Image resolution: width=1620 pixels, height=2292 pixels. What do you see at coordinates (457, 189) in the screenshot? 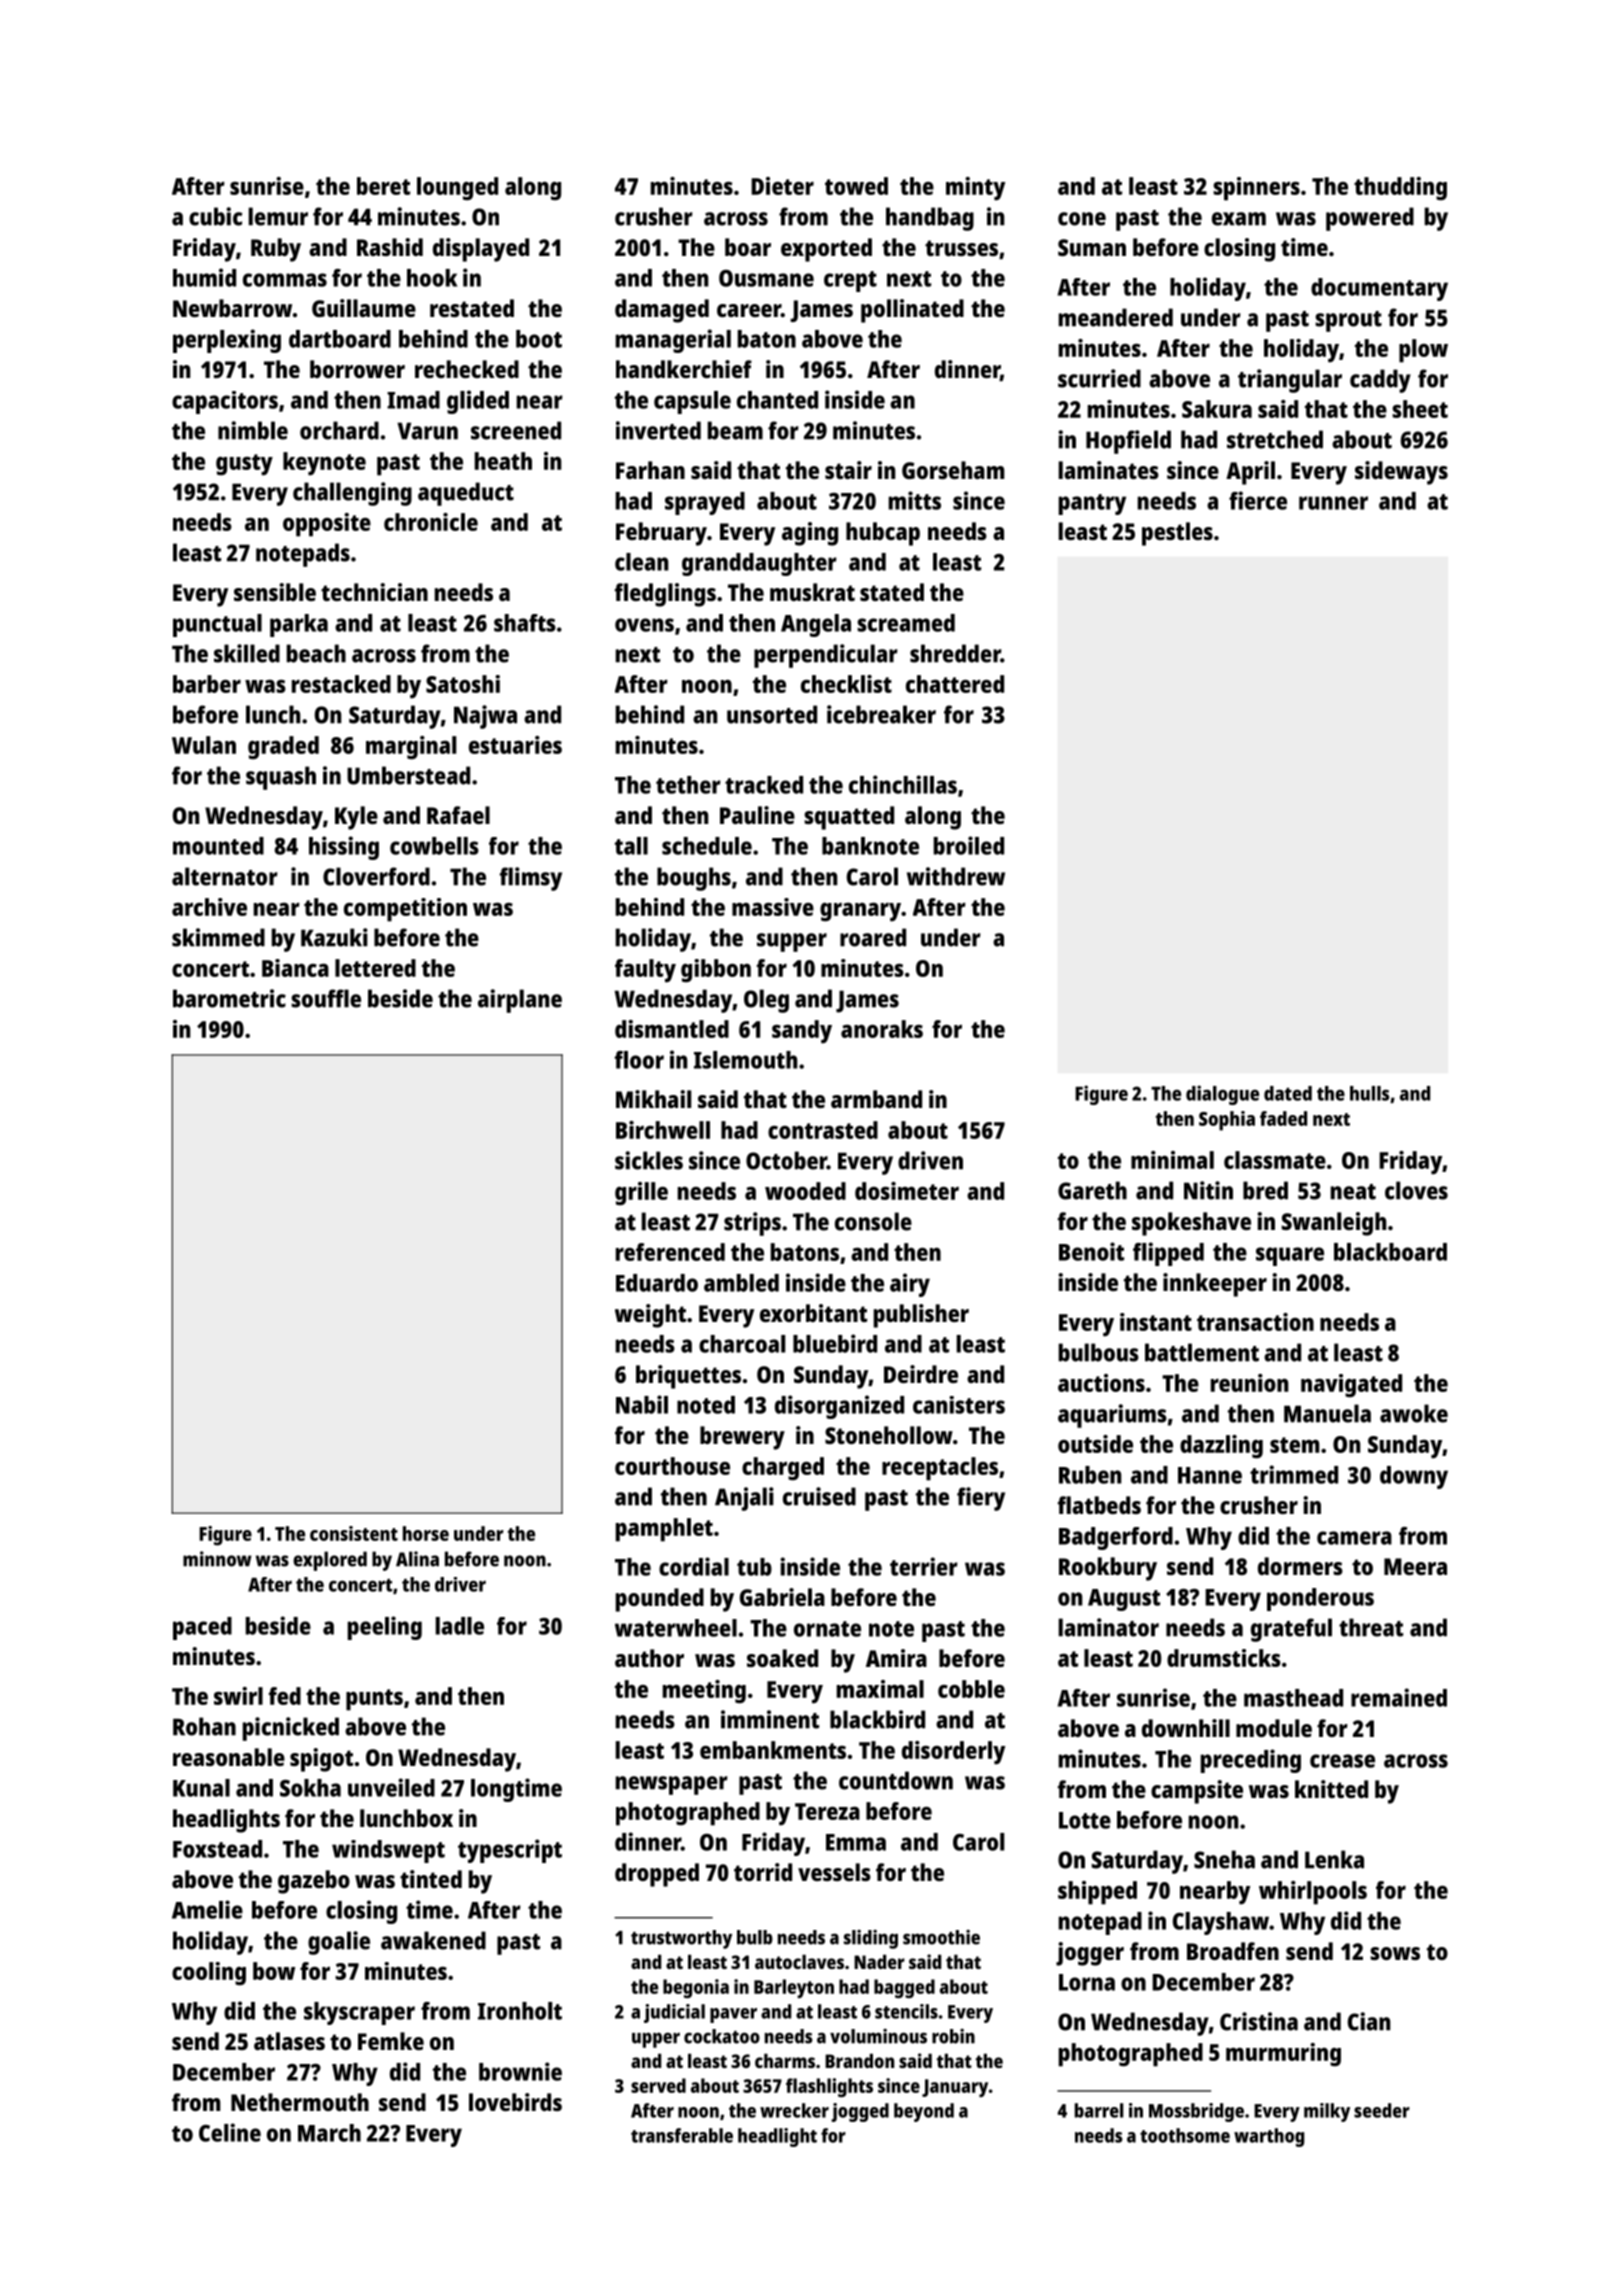
I see `lounged` at bounding box center [457, 189].
